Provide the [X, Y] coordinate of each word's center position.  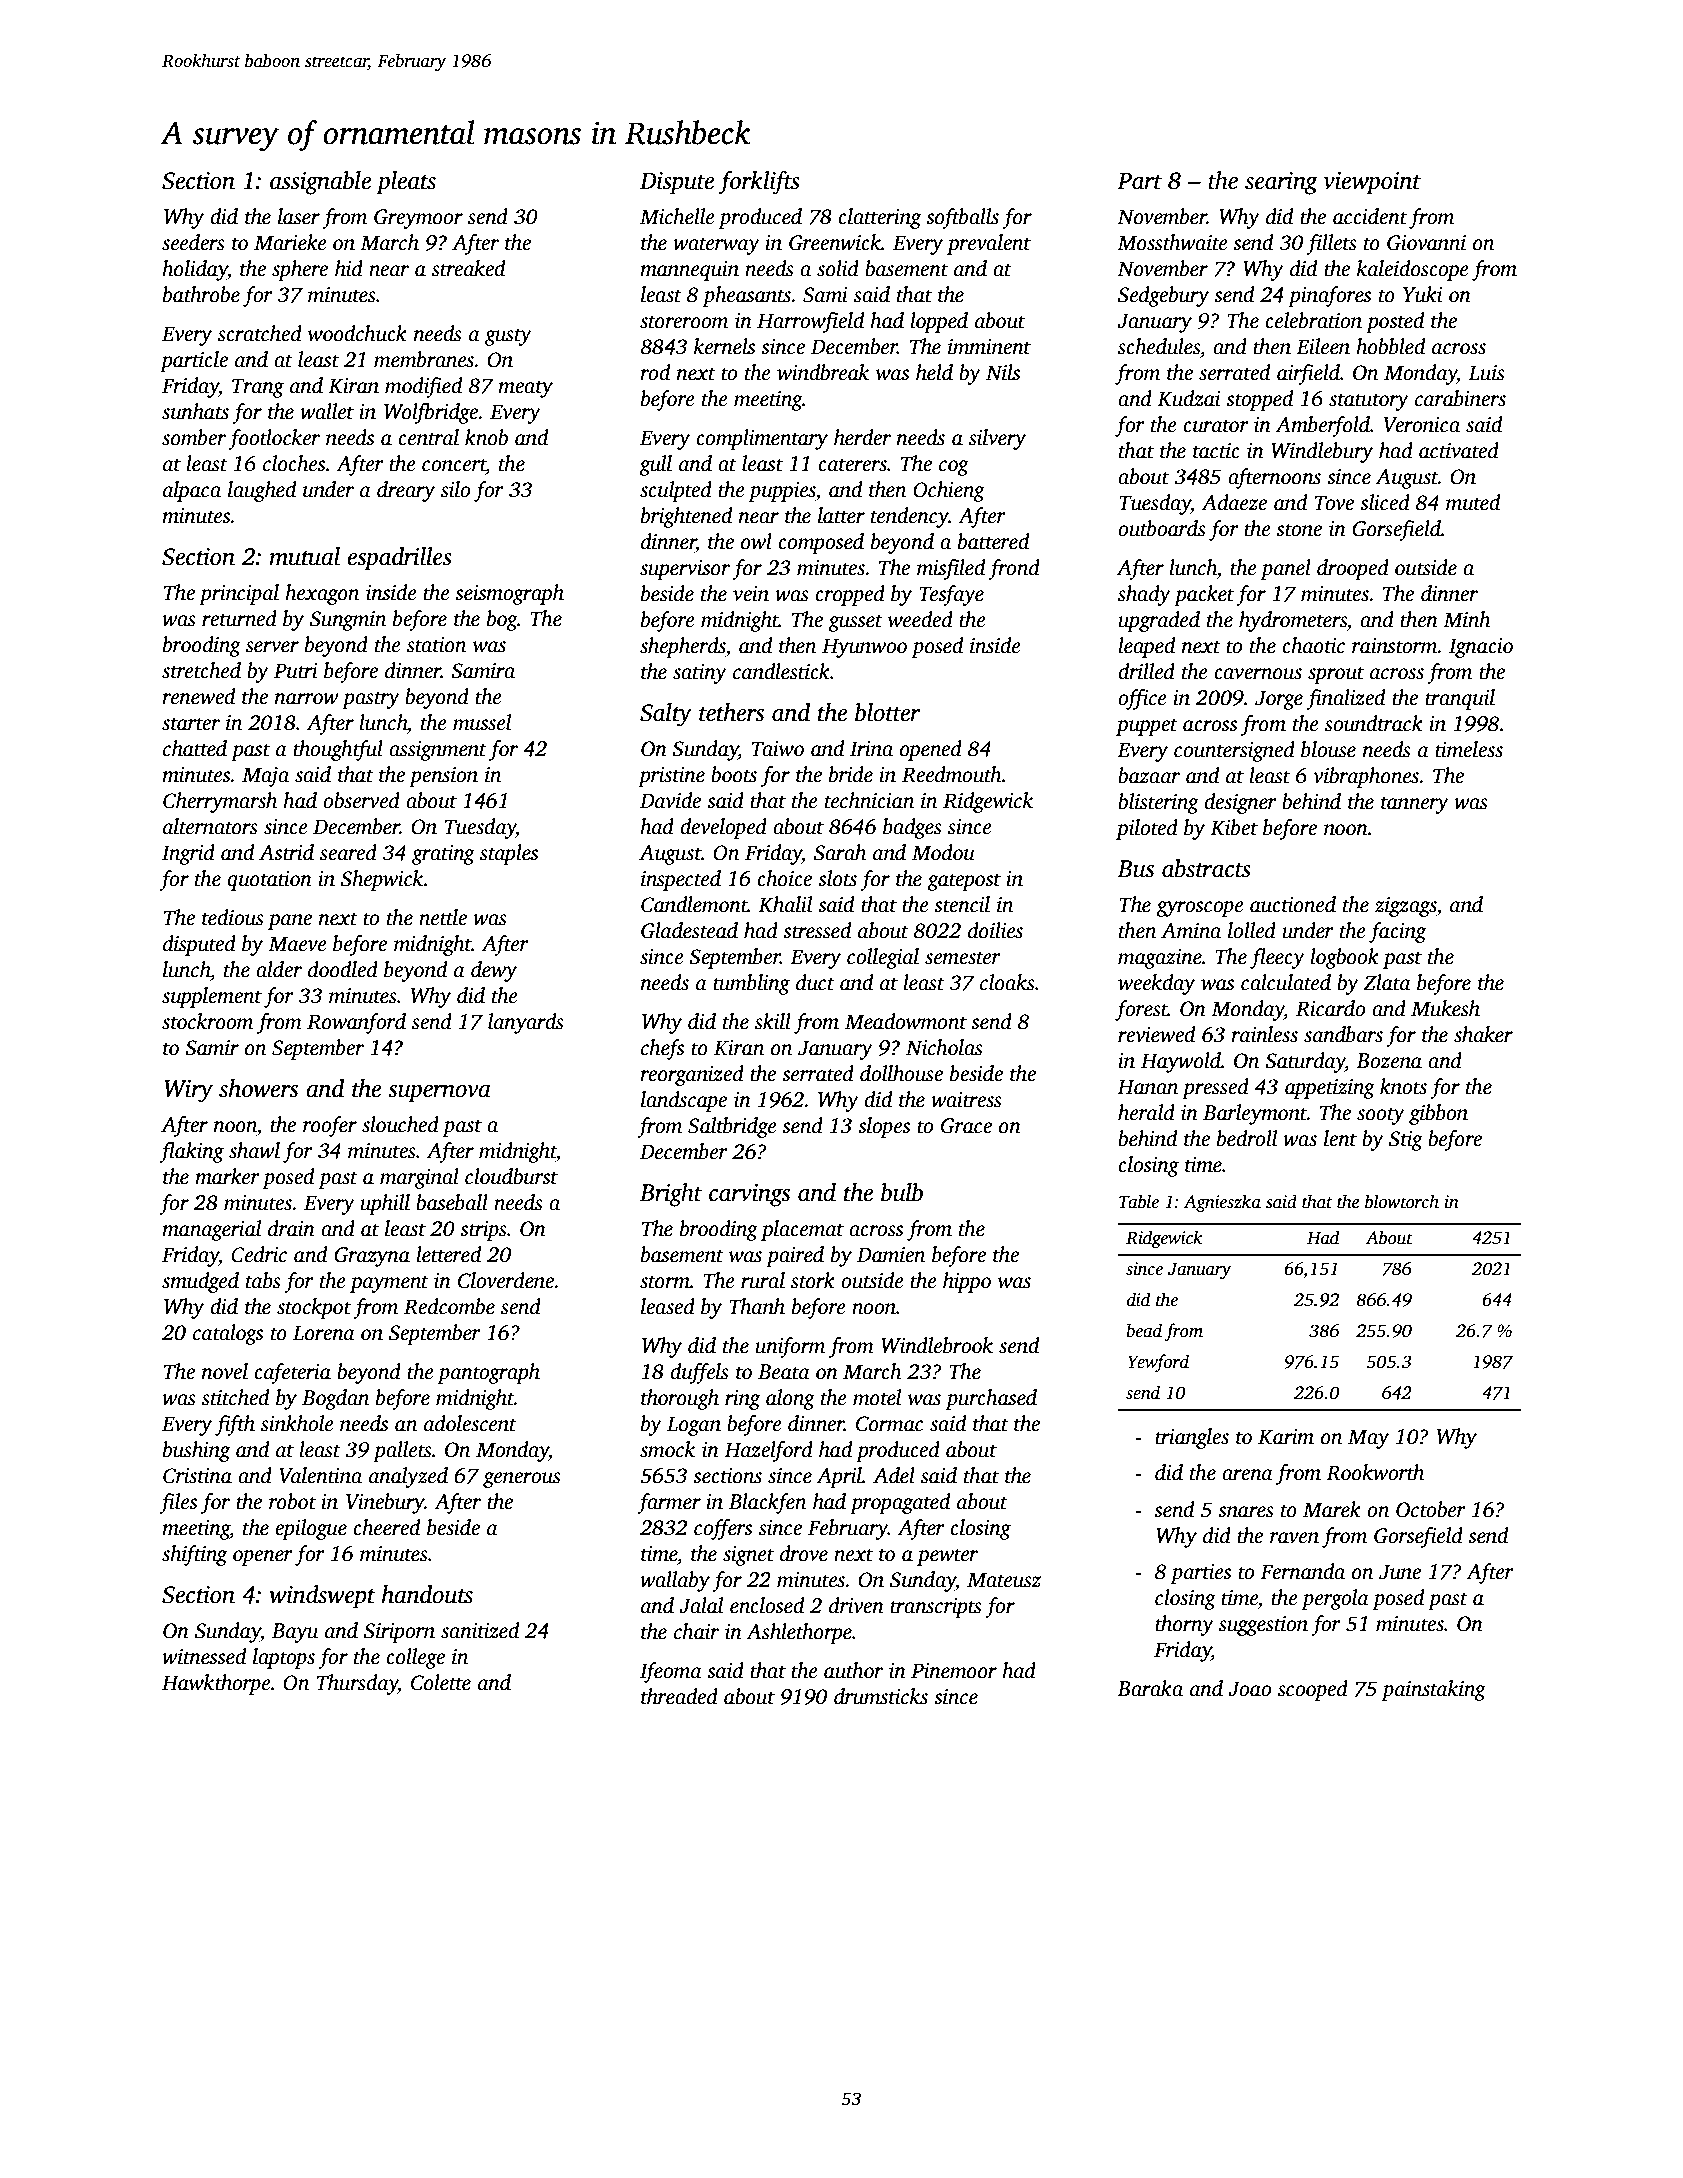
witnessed [204, 1656]
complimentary [762, 439]
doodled [343, 969]
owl [756, 541]
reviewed [1156, 1034]
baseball [452, 1202]
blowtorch [1402, 1201]
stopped [1259, 400]
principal [239, 594]
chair [696, 1631]
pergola [1335, 1599]
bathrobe [201, 294]
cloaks [1007, 982]
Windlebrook [937, 1345]
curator [1216, 426]
